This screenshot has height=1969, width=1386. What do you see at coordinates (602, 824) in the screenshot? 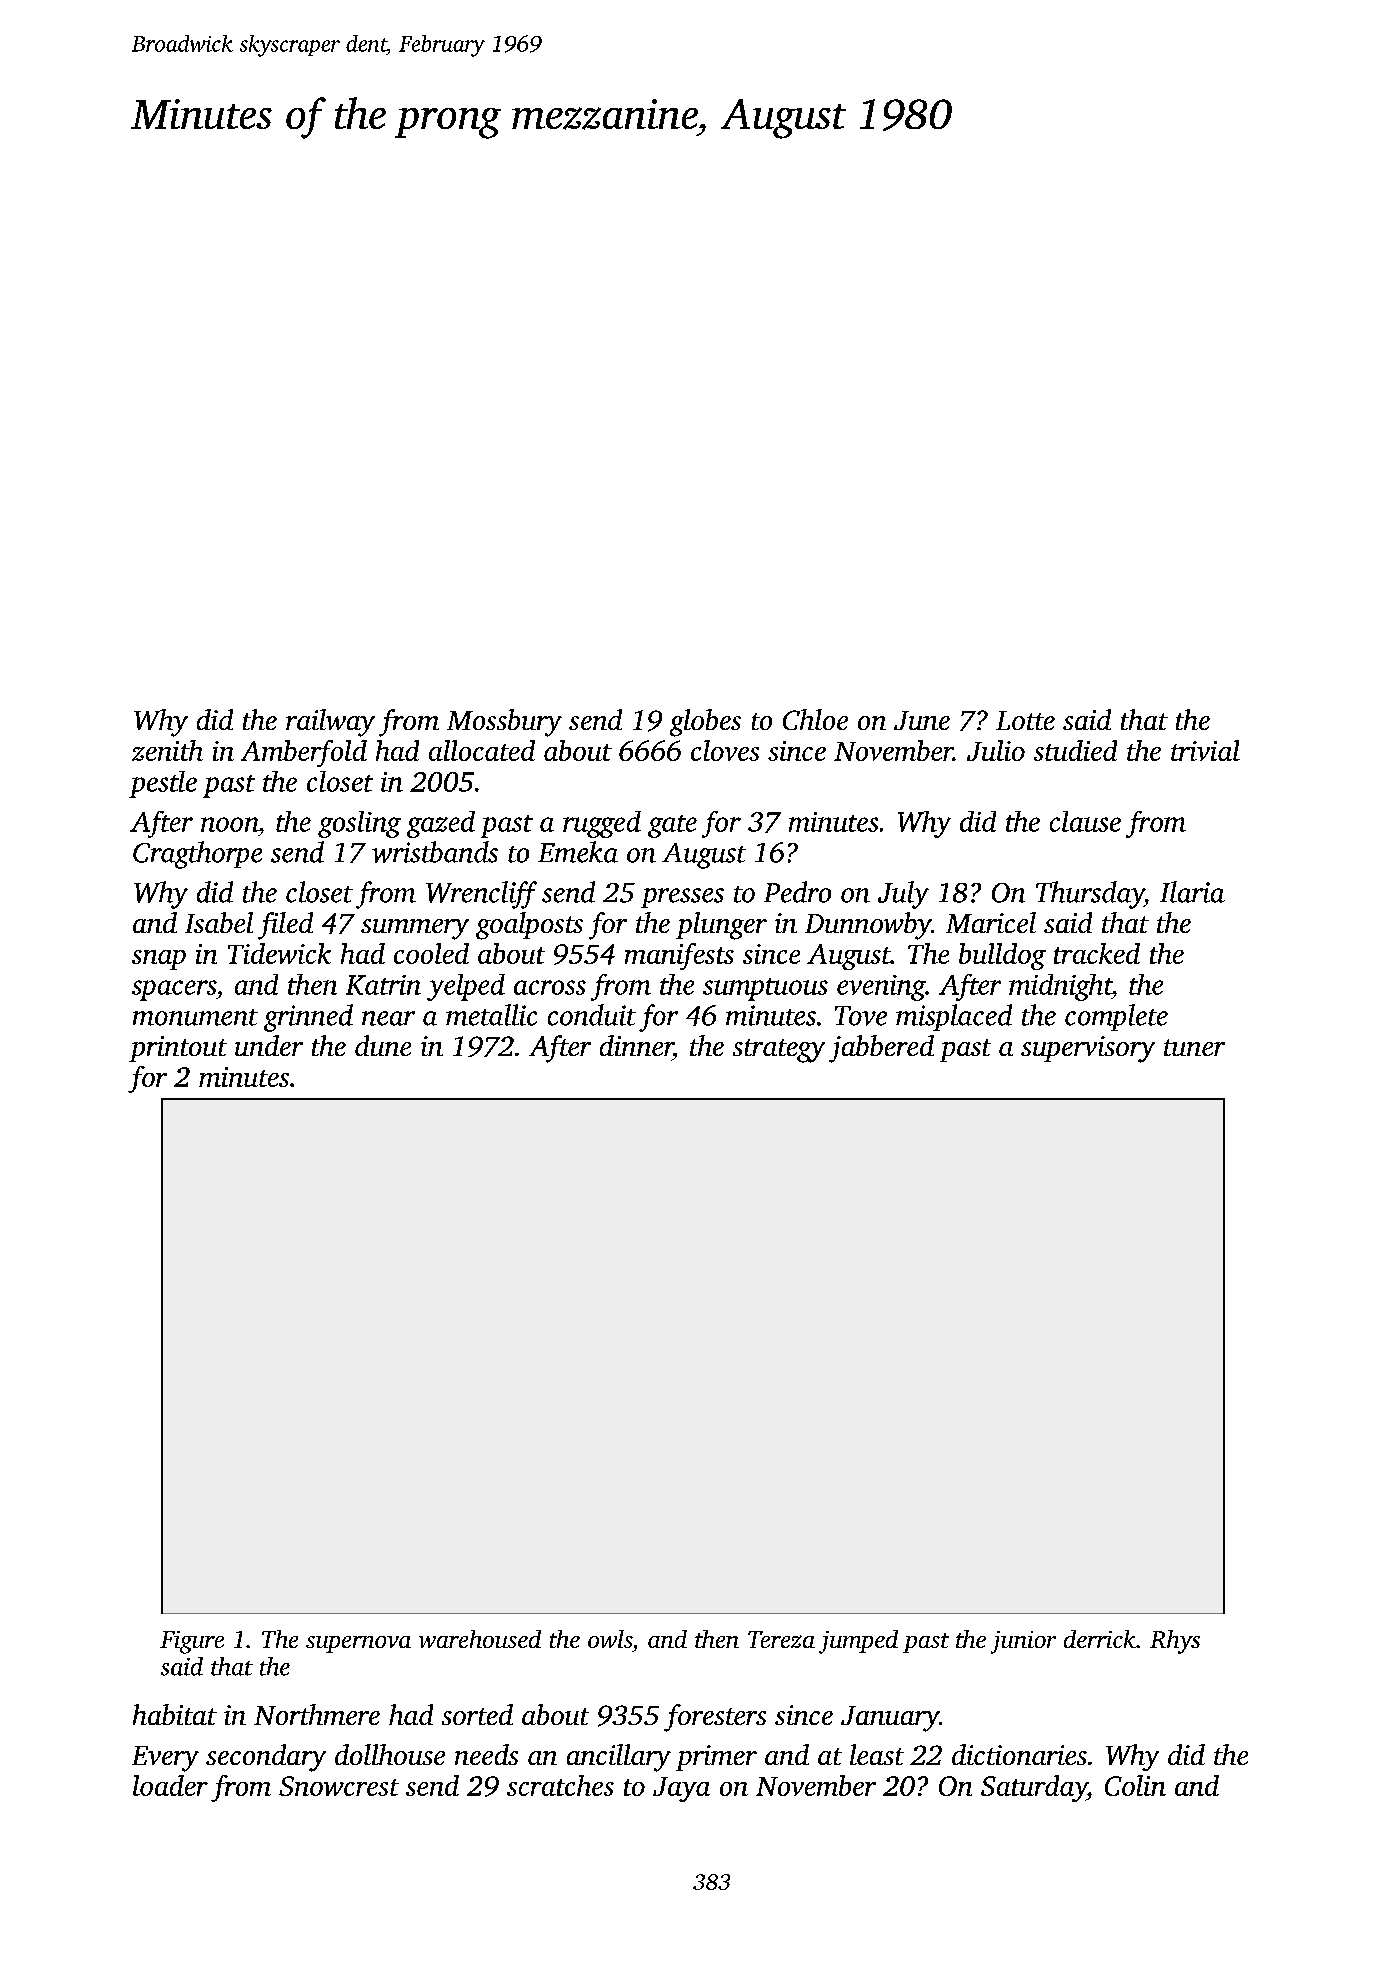
I see `rugged` at bounding box center [602, 824].
